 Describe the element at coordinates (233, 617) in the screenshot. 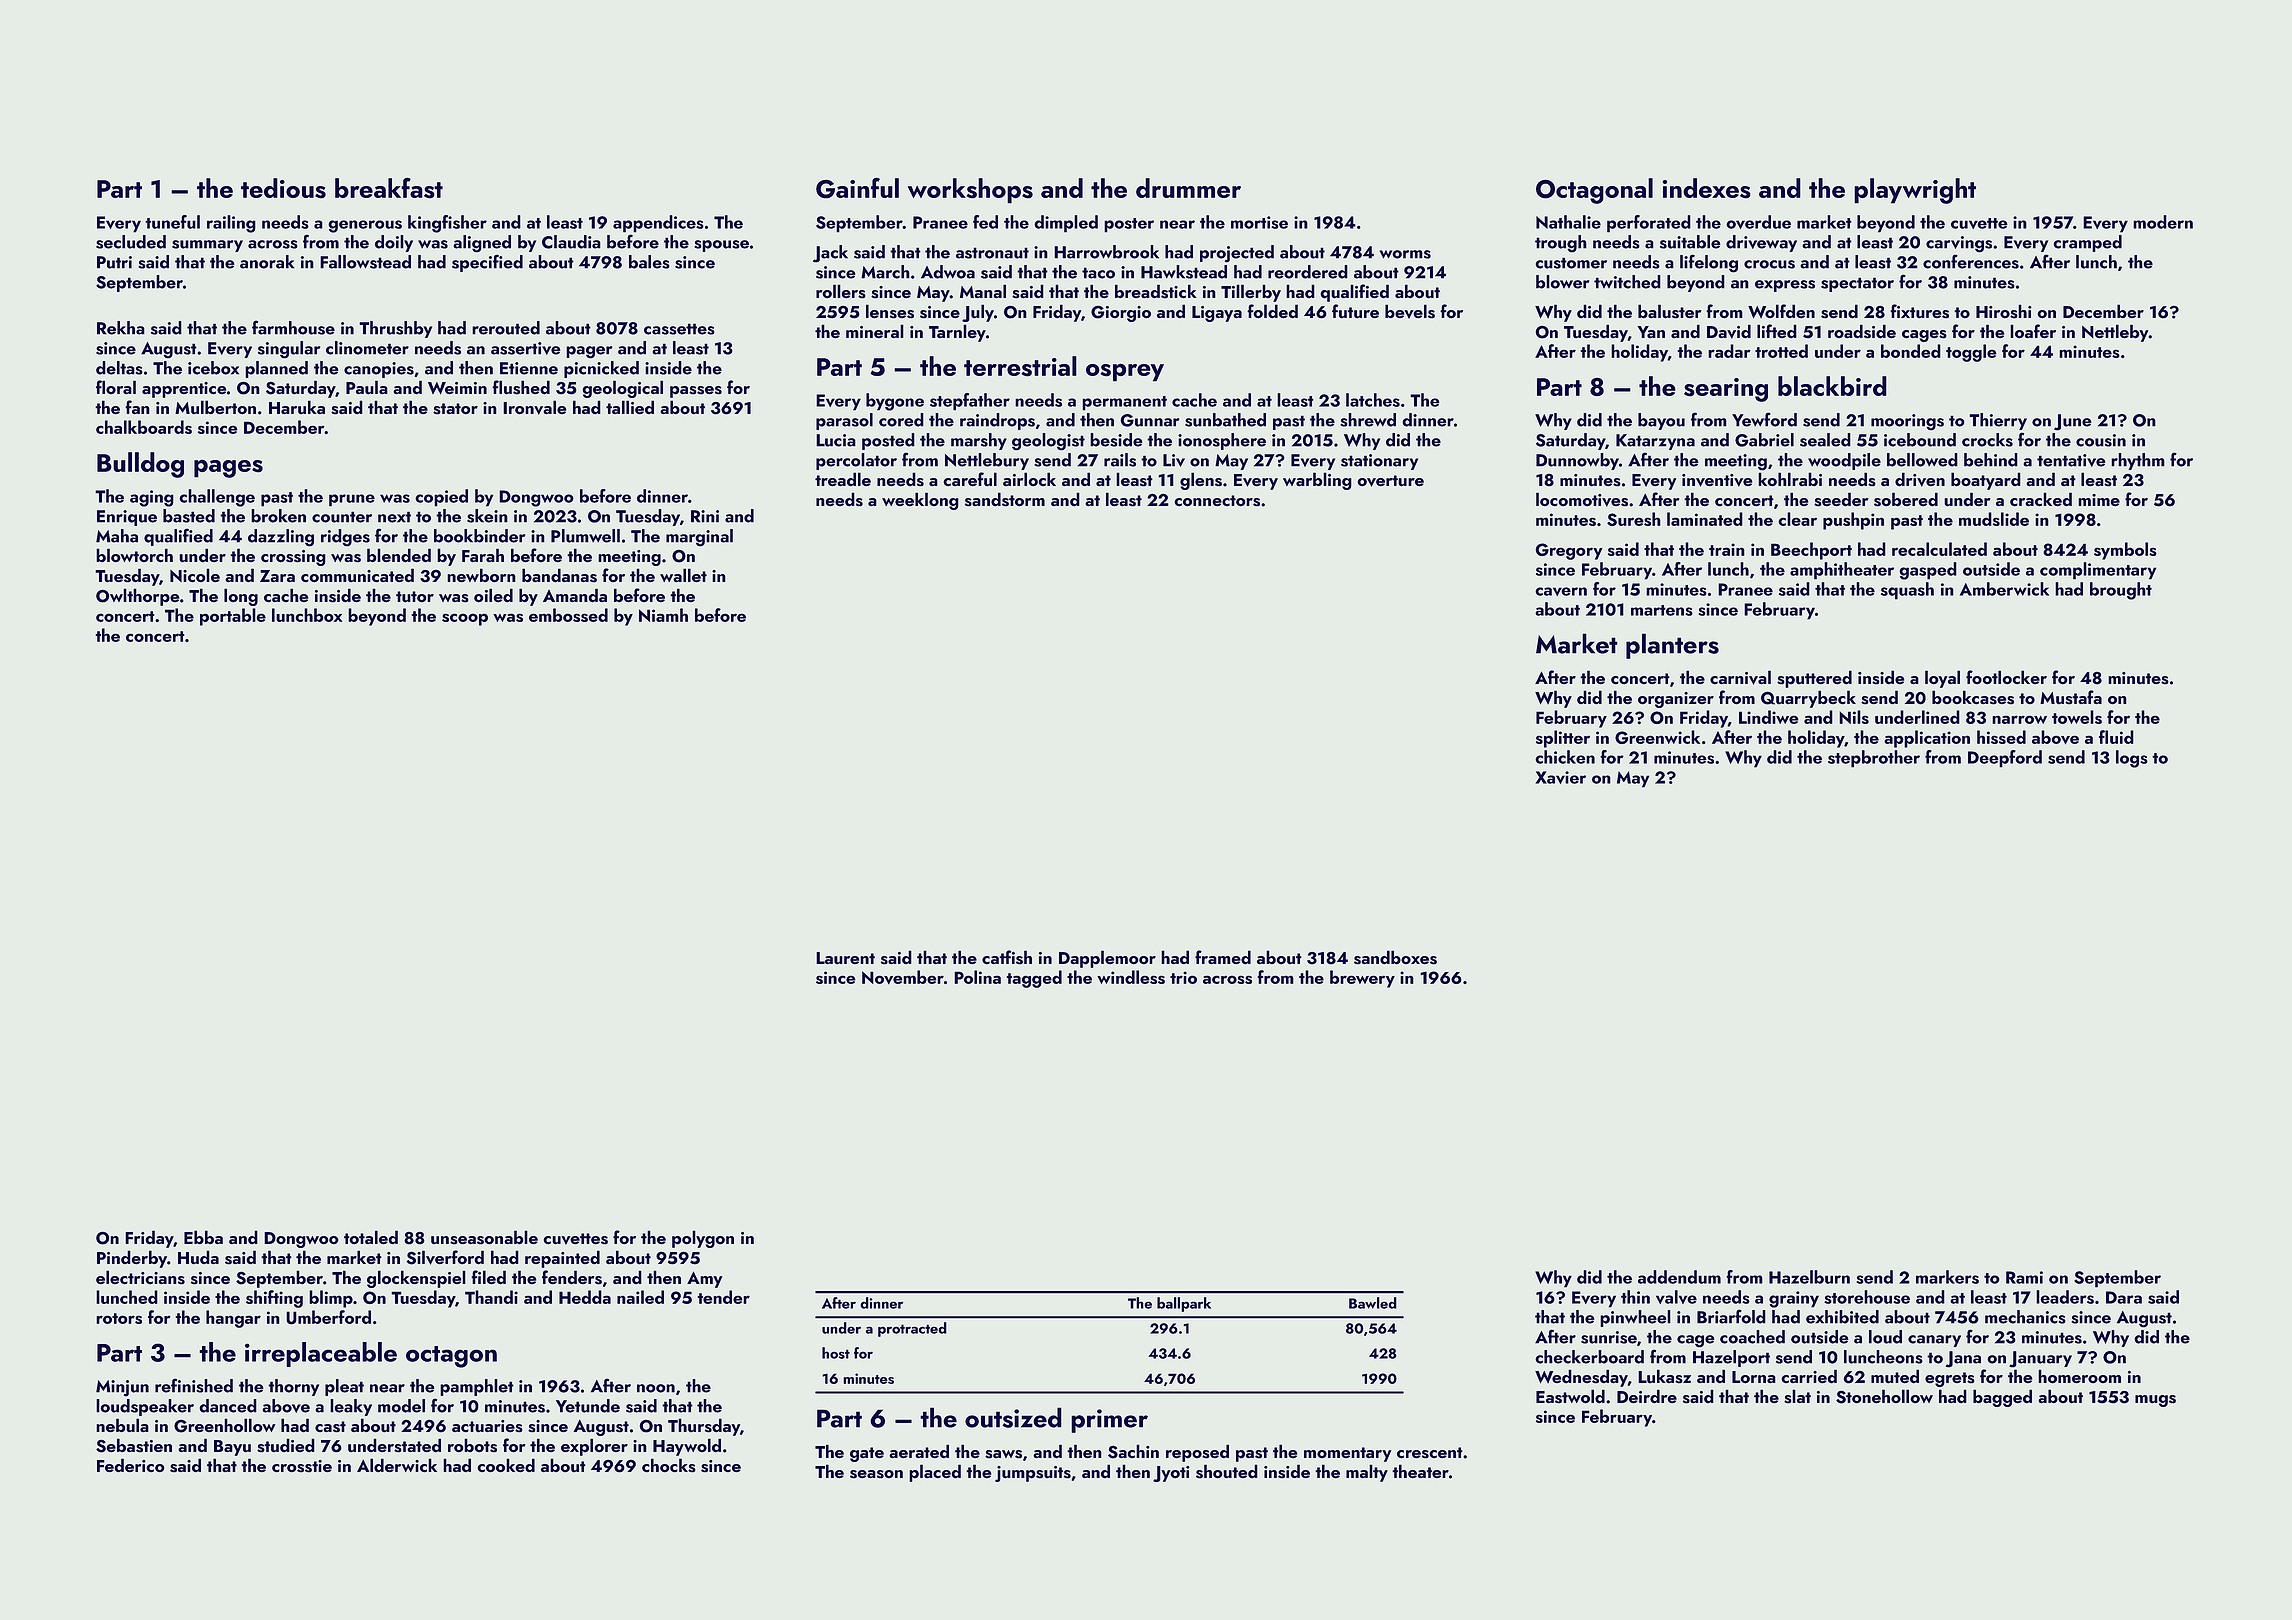

I see `portable` at that location.
